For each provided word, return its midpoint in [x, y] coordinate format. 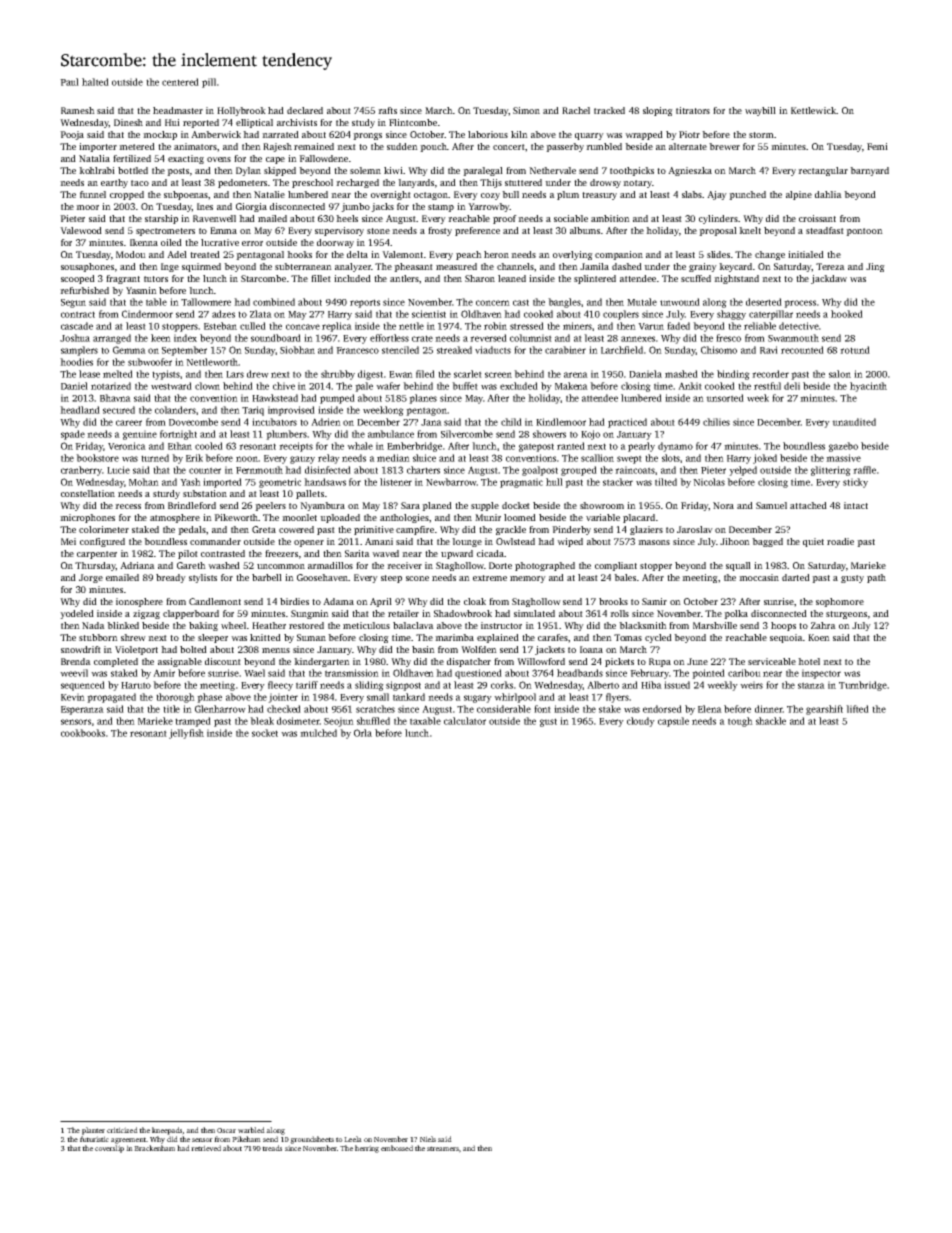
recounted [802, 350]
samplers [79, 351]
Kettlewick [813, 110]
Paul [69, 82]
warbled [251, 1130]
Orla [363, 733]
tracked [609, 110]
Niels [428, 1139]
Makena [571, 386]
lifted [857, 709]
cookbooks [83, 733]
